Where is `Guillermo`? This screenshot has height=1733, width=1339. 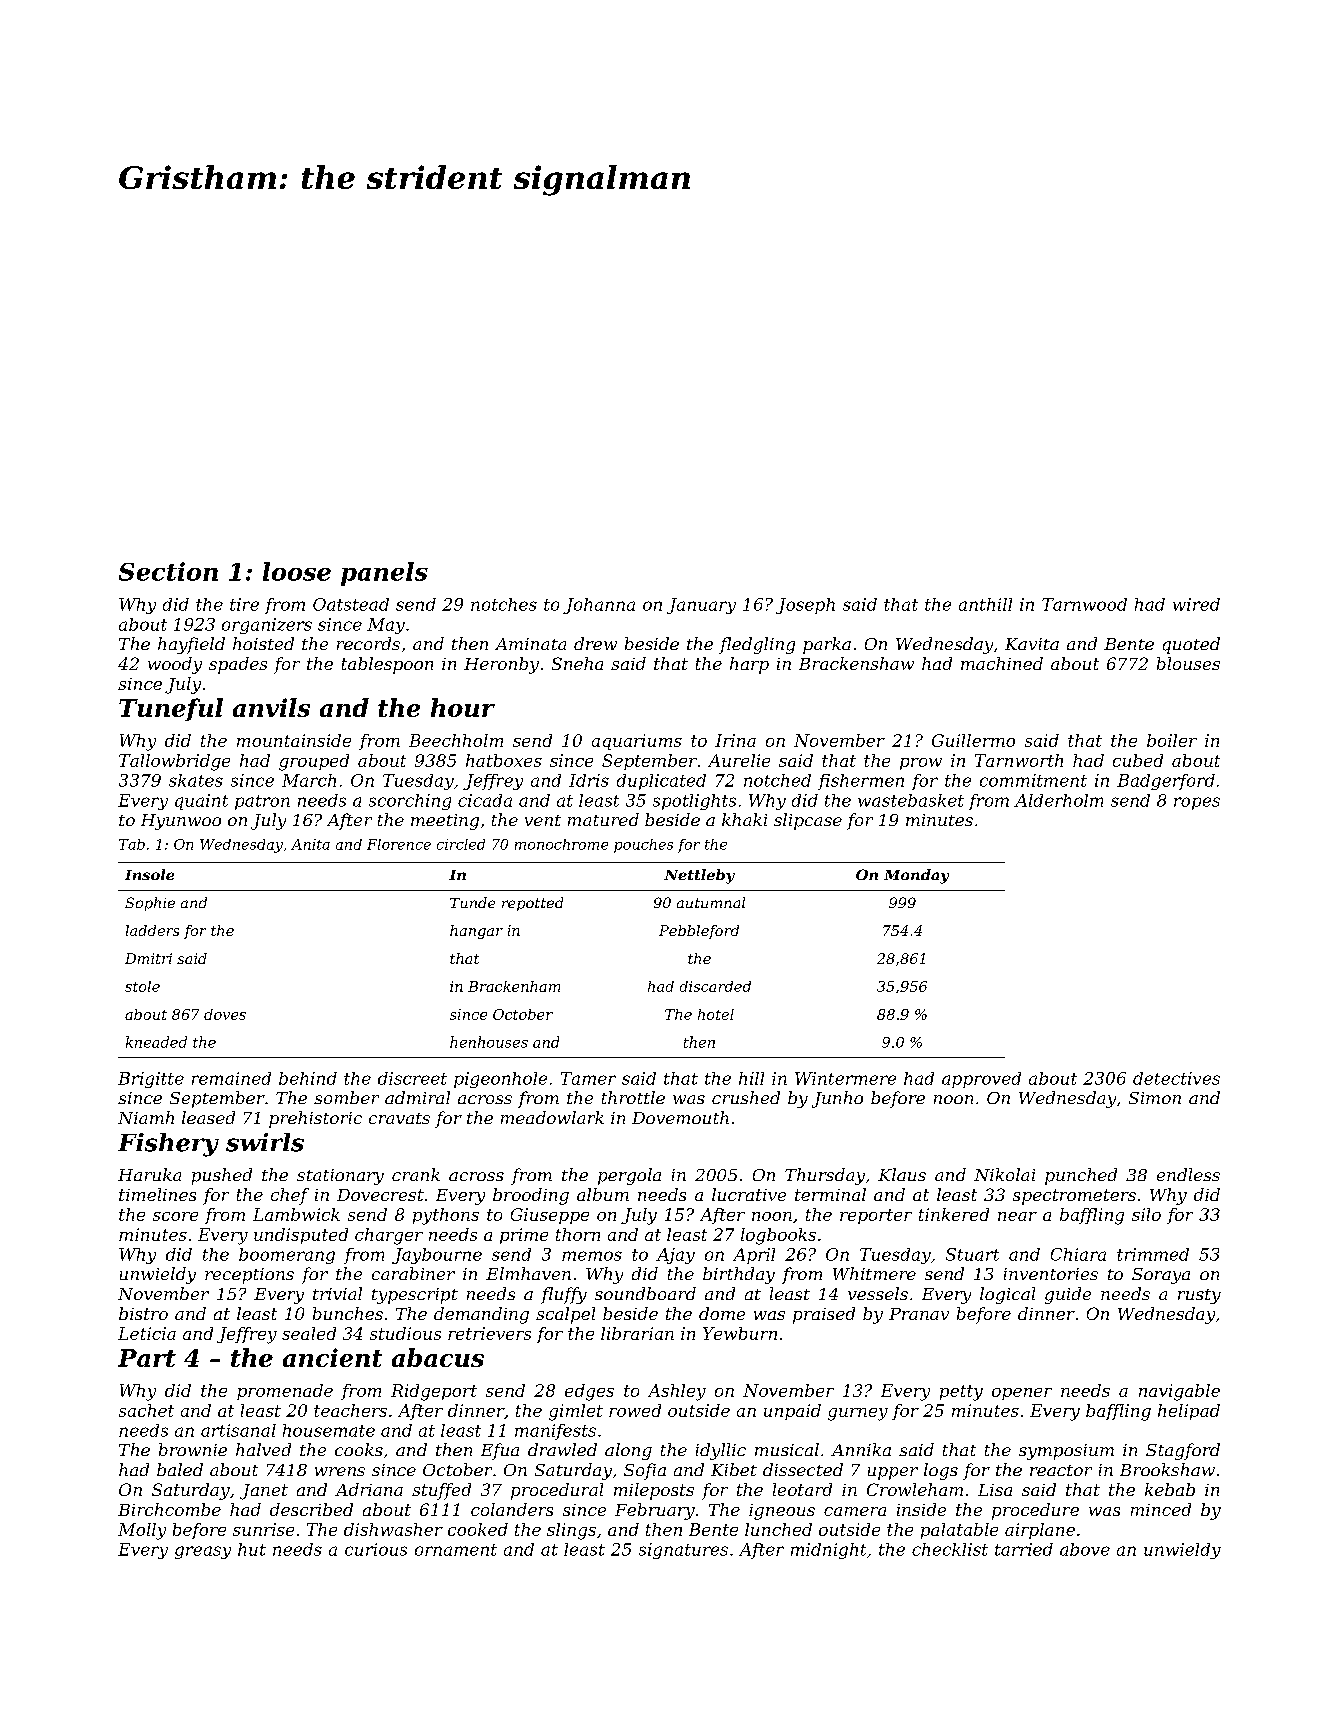 Guillermo is located at coordinates (973, 740).
